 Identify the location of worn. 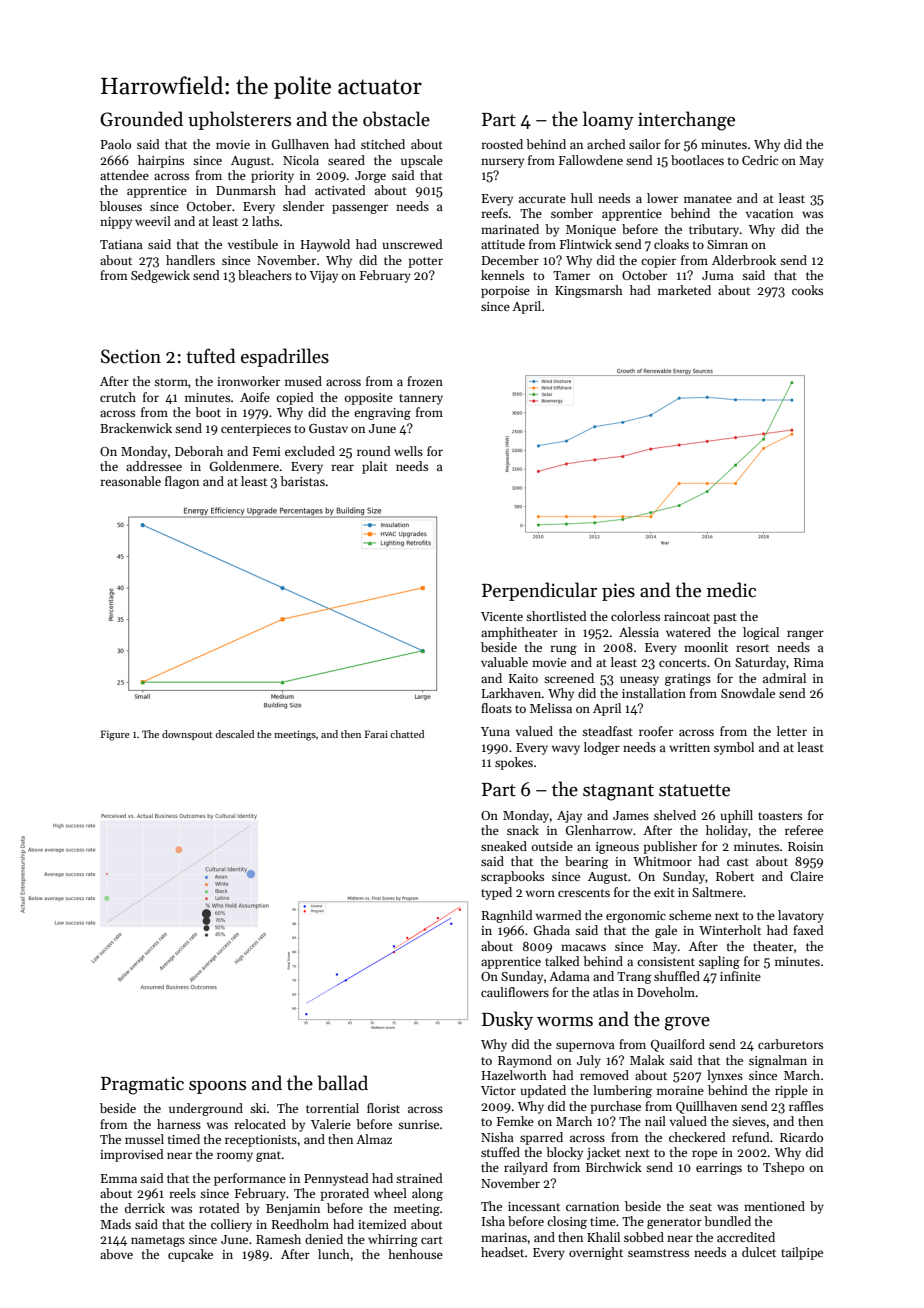
(540, 893).
